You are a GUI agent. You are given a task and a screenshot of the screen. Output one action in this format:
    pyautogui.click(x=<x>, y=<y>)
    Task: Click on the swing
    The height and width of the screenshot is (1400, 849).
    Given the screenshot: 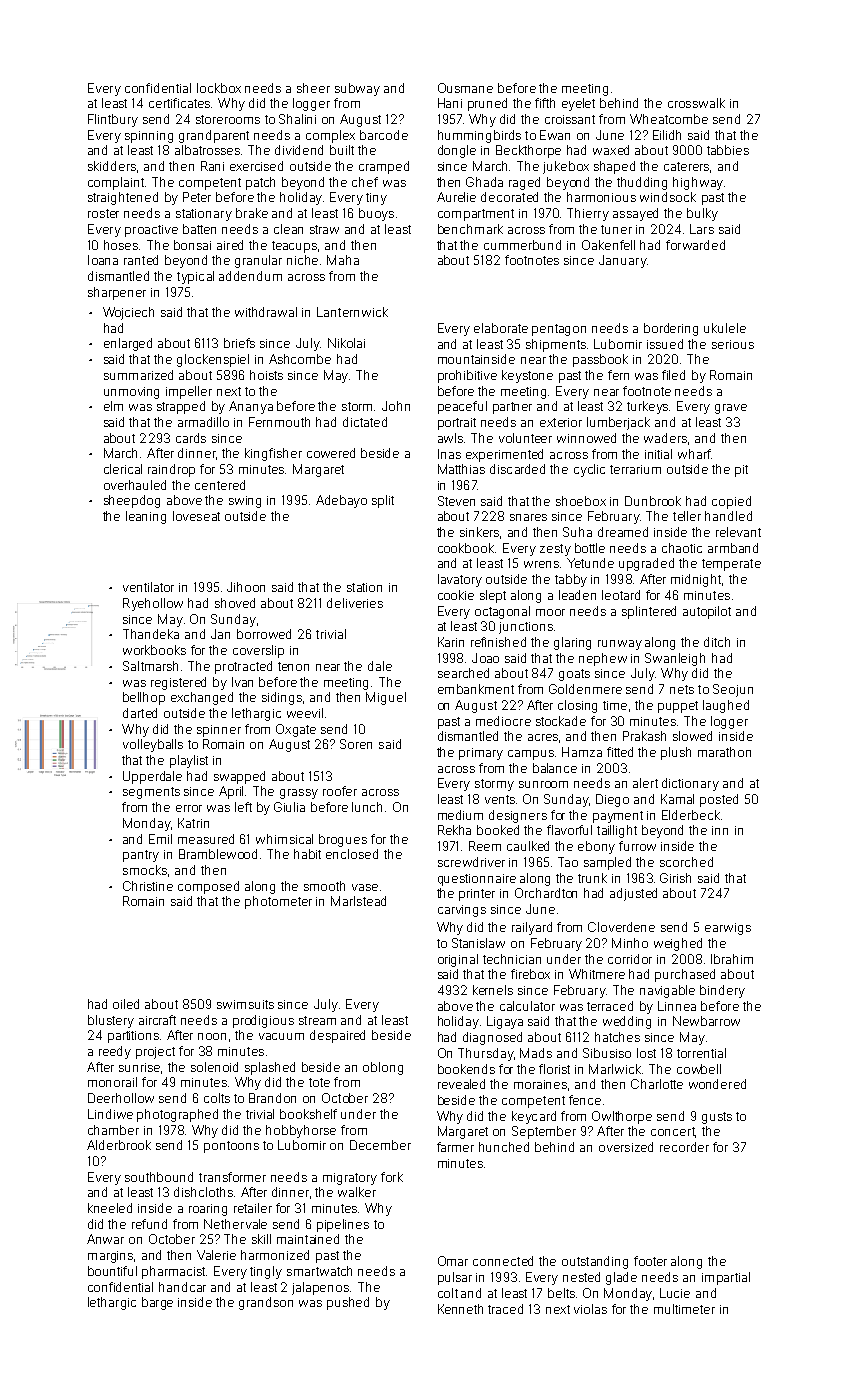 What is the action you would take?
    pyautogui.click(x=245, y=502)
